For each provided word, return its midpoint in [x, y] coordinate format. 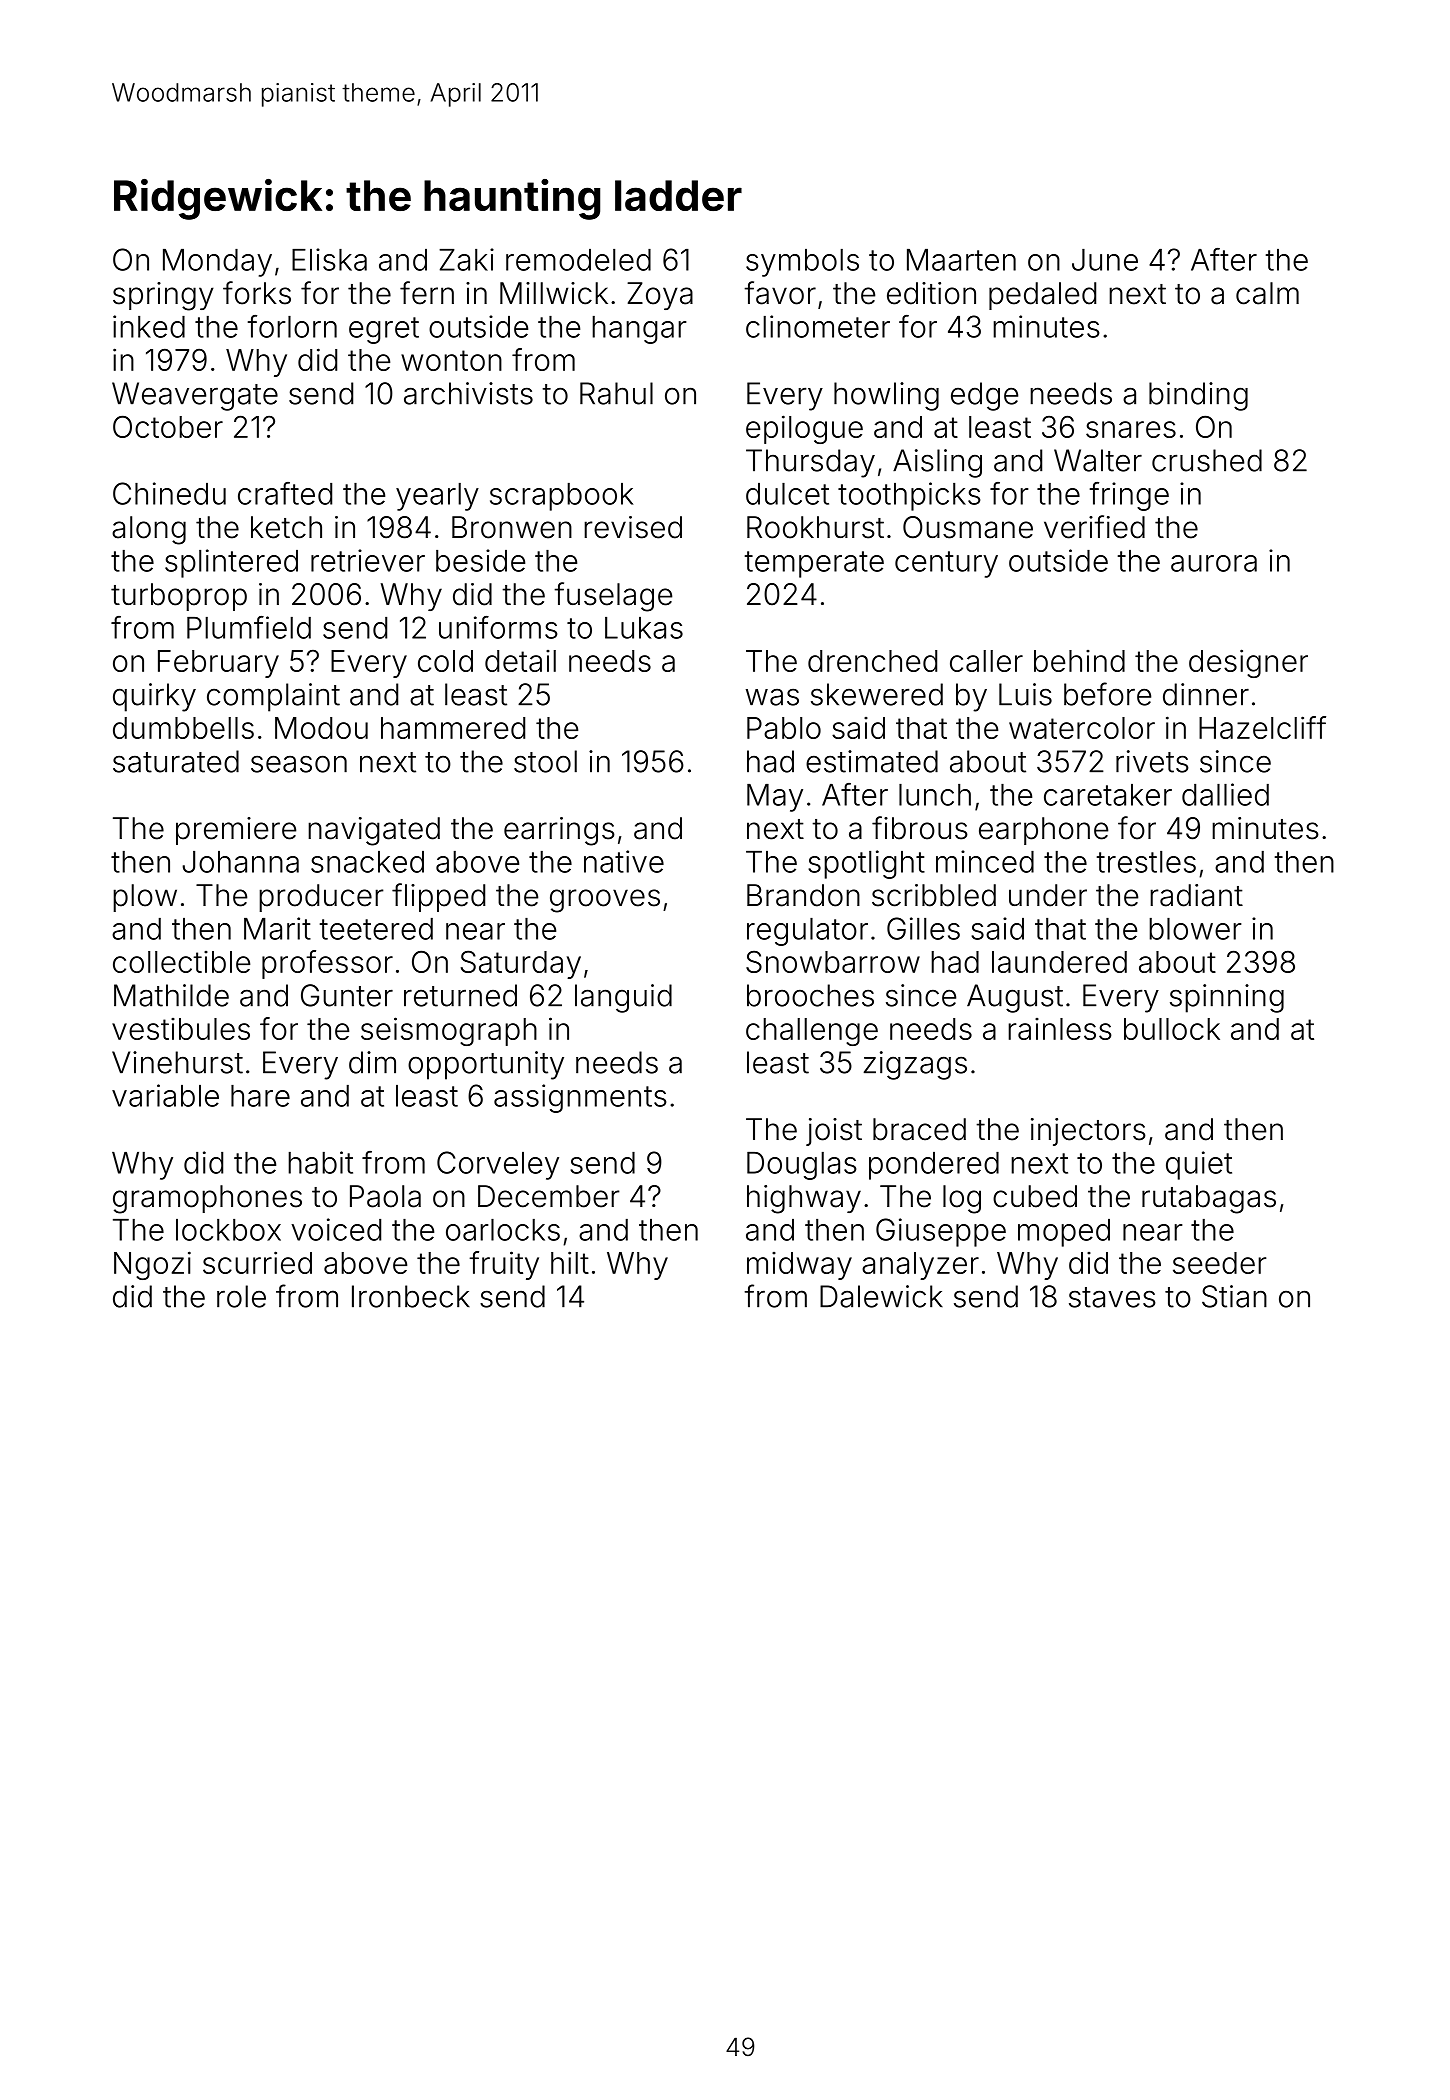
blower [1195, 929]
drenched [872, 661]
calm [1267, 293]
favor [780, 293]
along [149, 530]
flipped [438, 897]
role [241, 1296]
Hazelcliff [1262, 727]
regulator [807, 932]
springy [163, 296]
